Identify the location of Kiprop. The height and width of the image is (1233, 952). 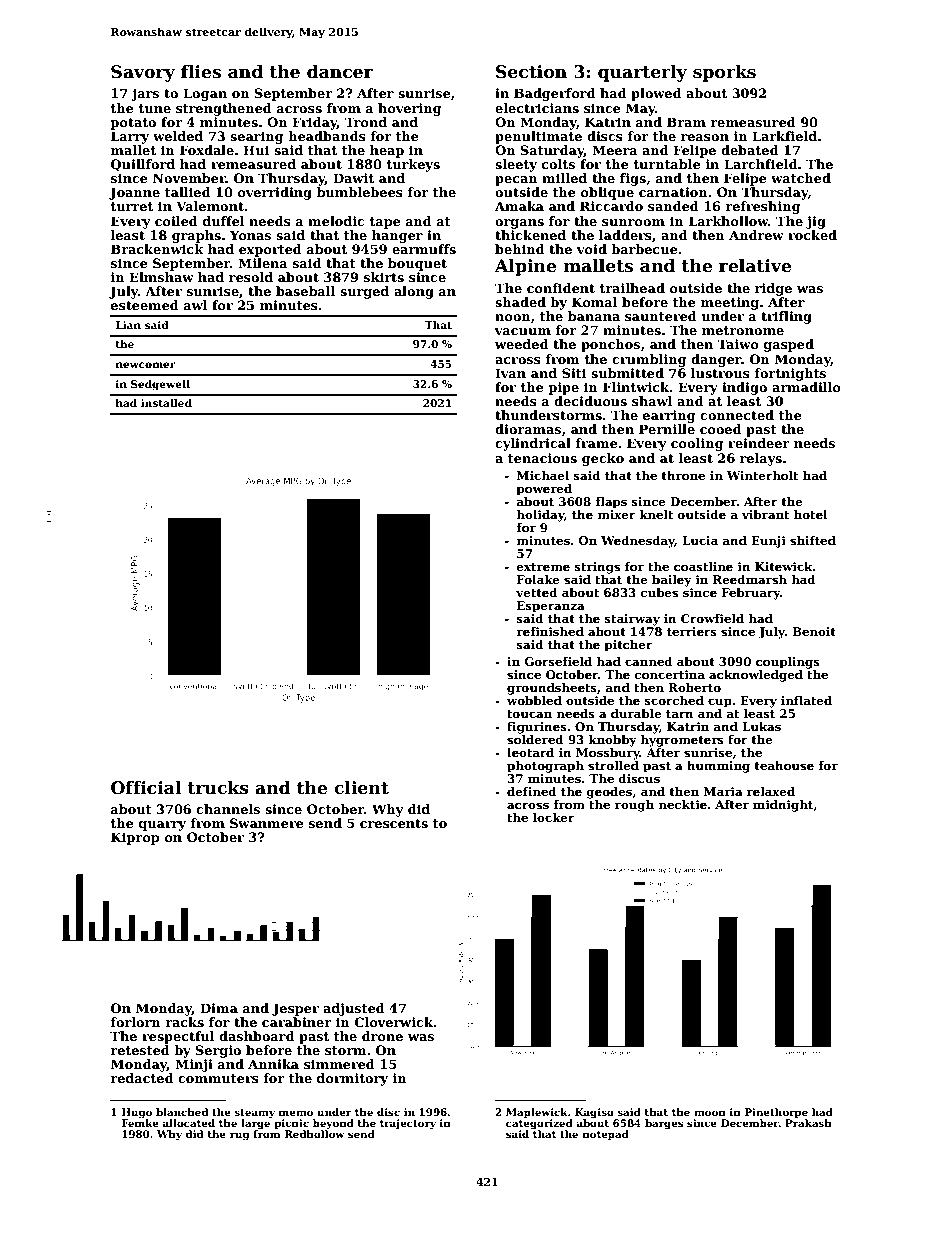
(135, 838).
